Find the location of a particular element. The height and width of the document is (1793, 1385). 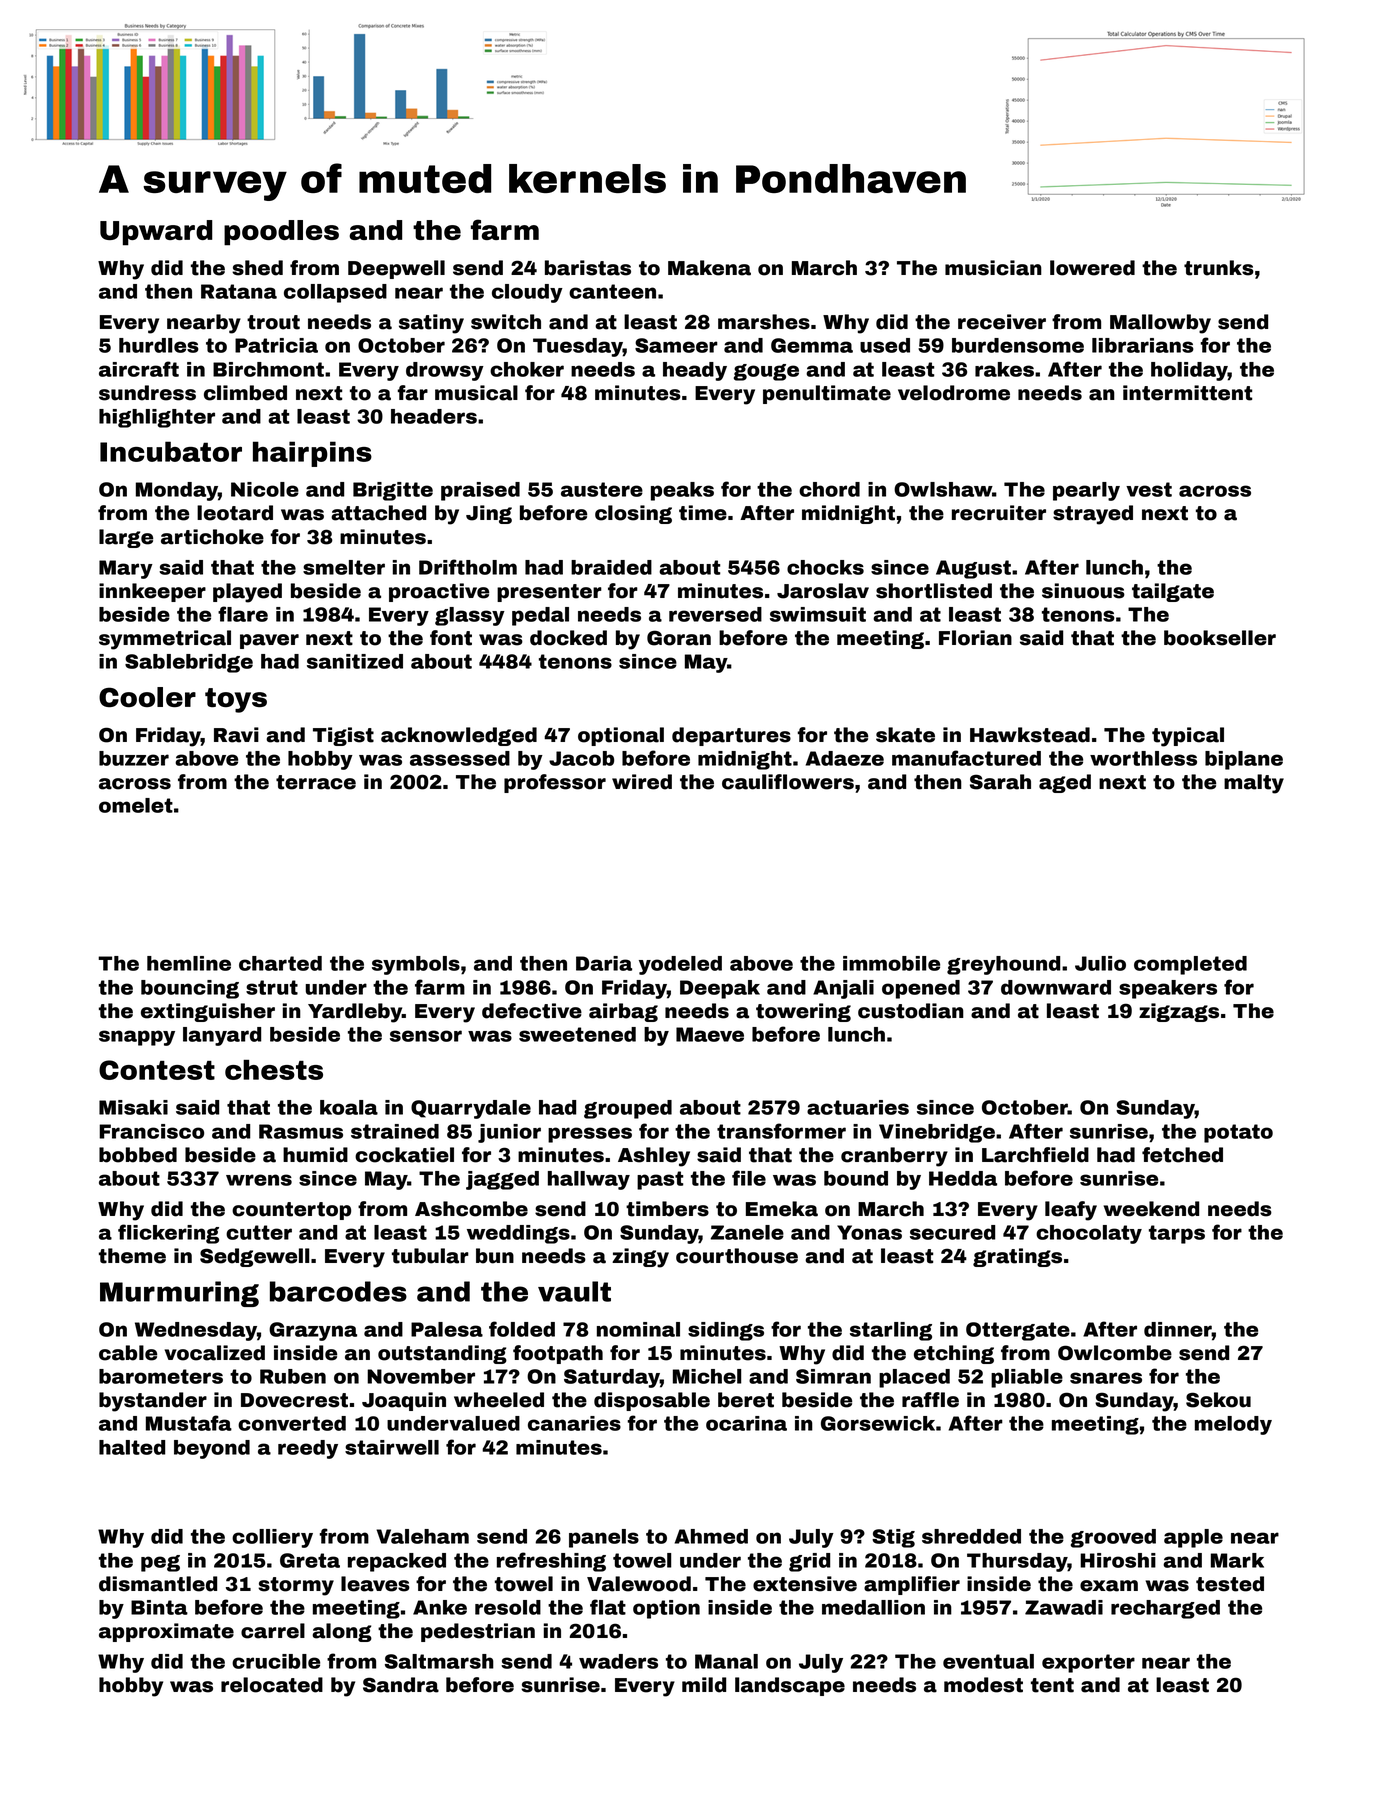

departures is located at coordinates (731, 736).
